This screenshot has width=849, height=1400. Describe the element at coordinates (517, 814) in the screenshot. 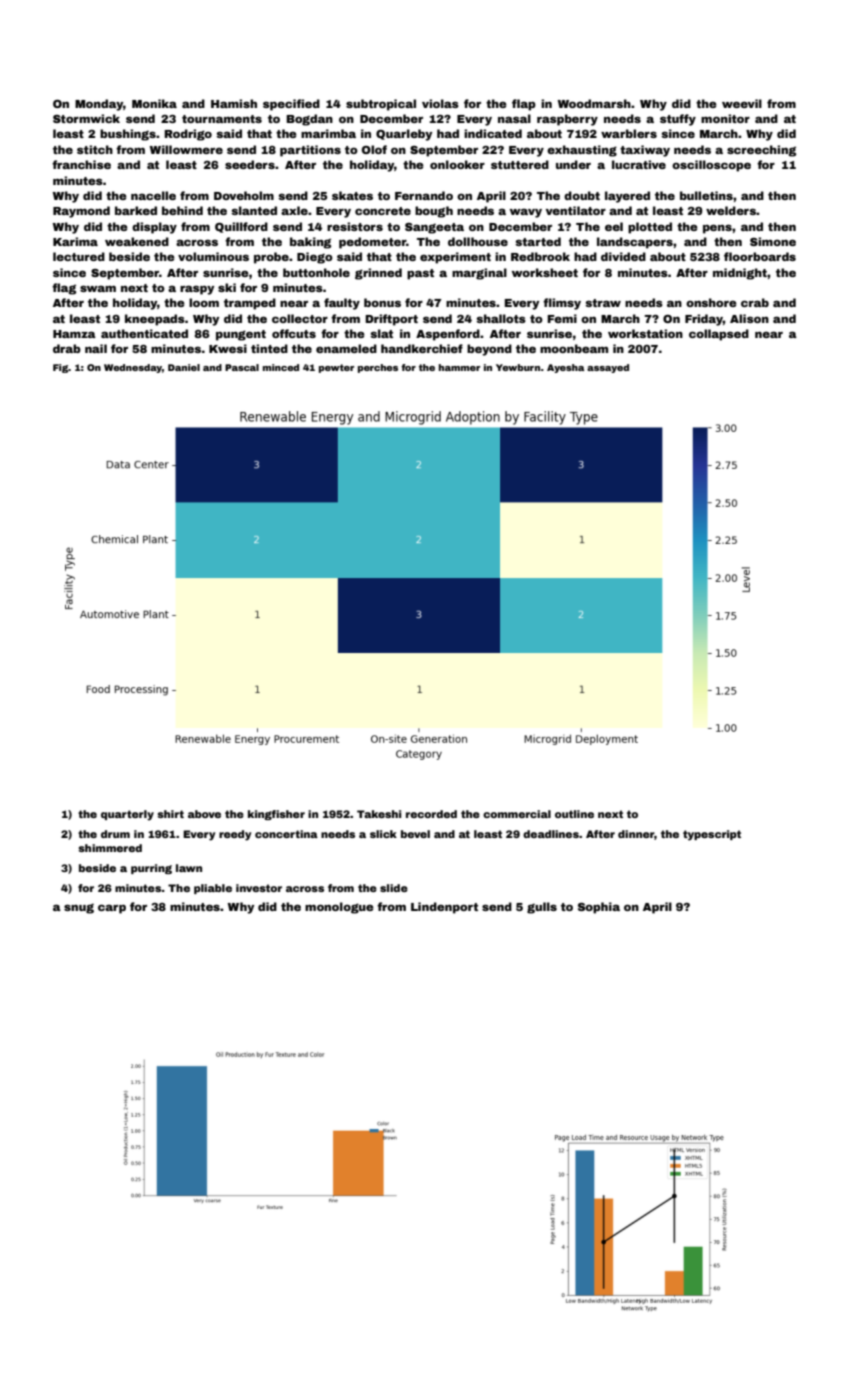

I see `commercial` at that location.
